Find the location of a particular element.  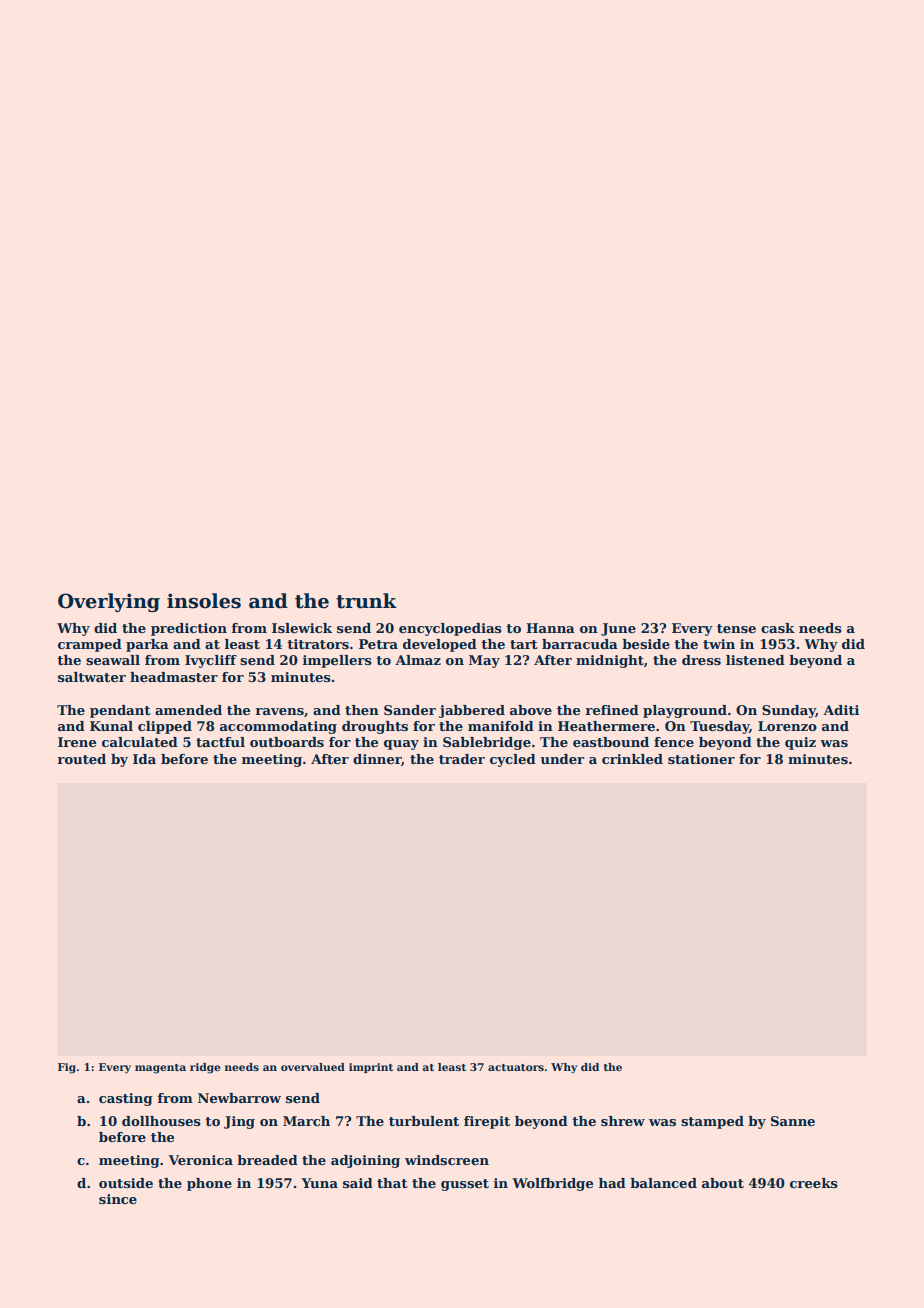

stamped is located at coordinates (712, 1122).
